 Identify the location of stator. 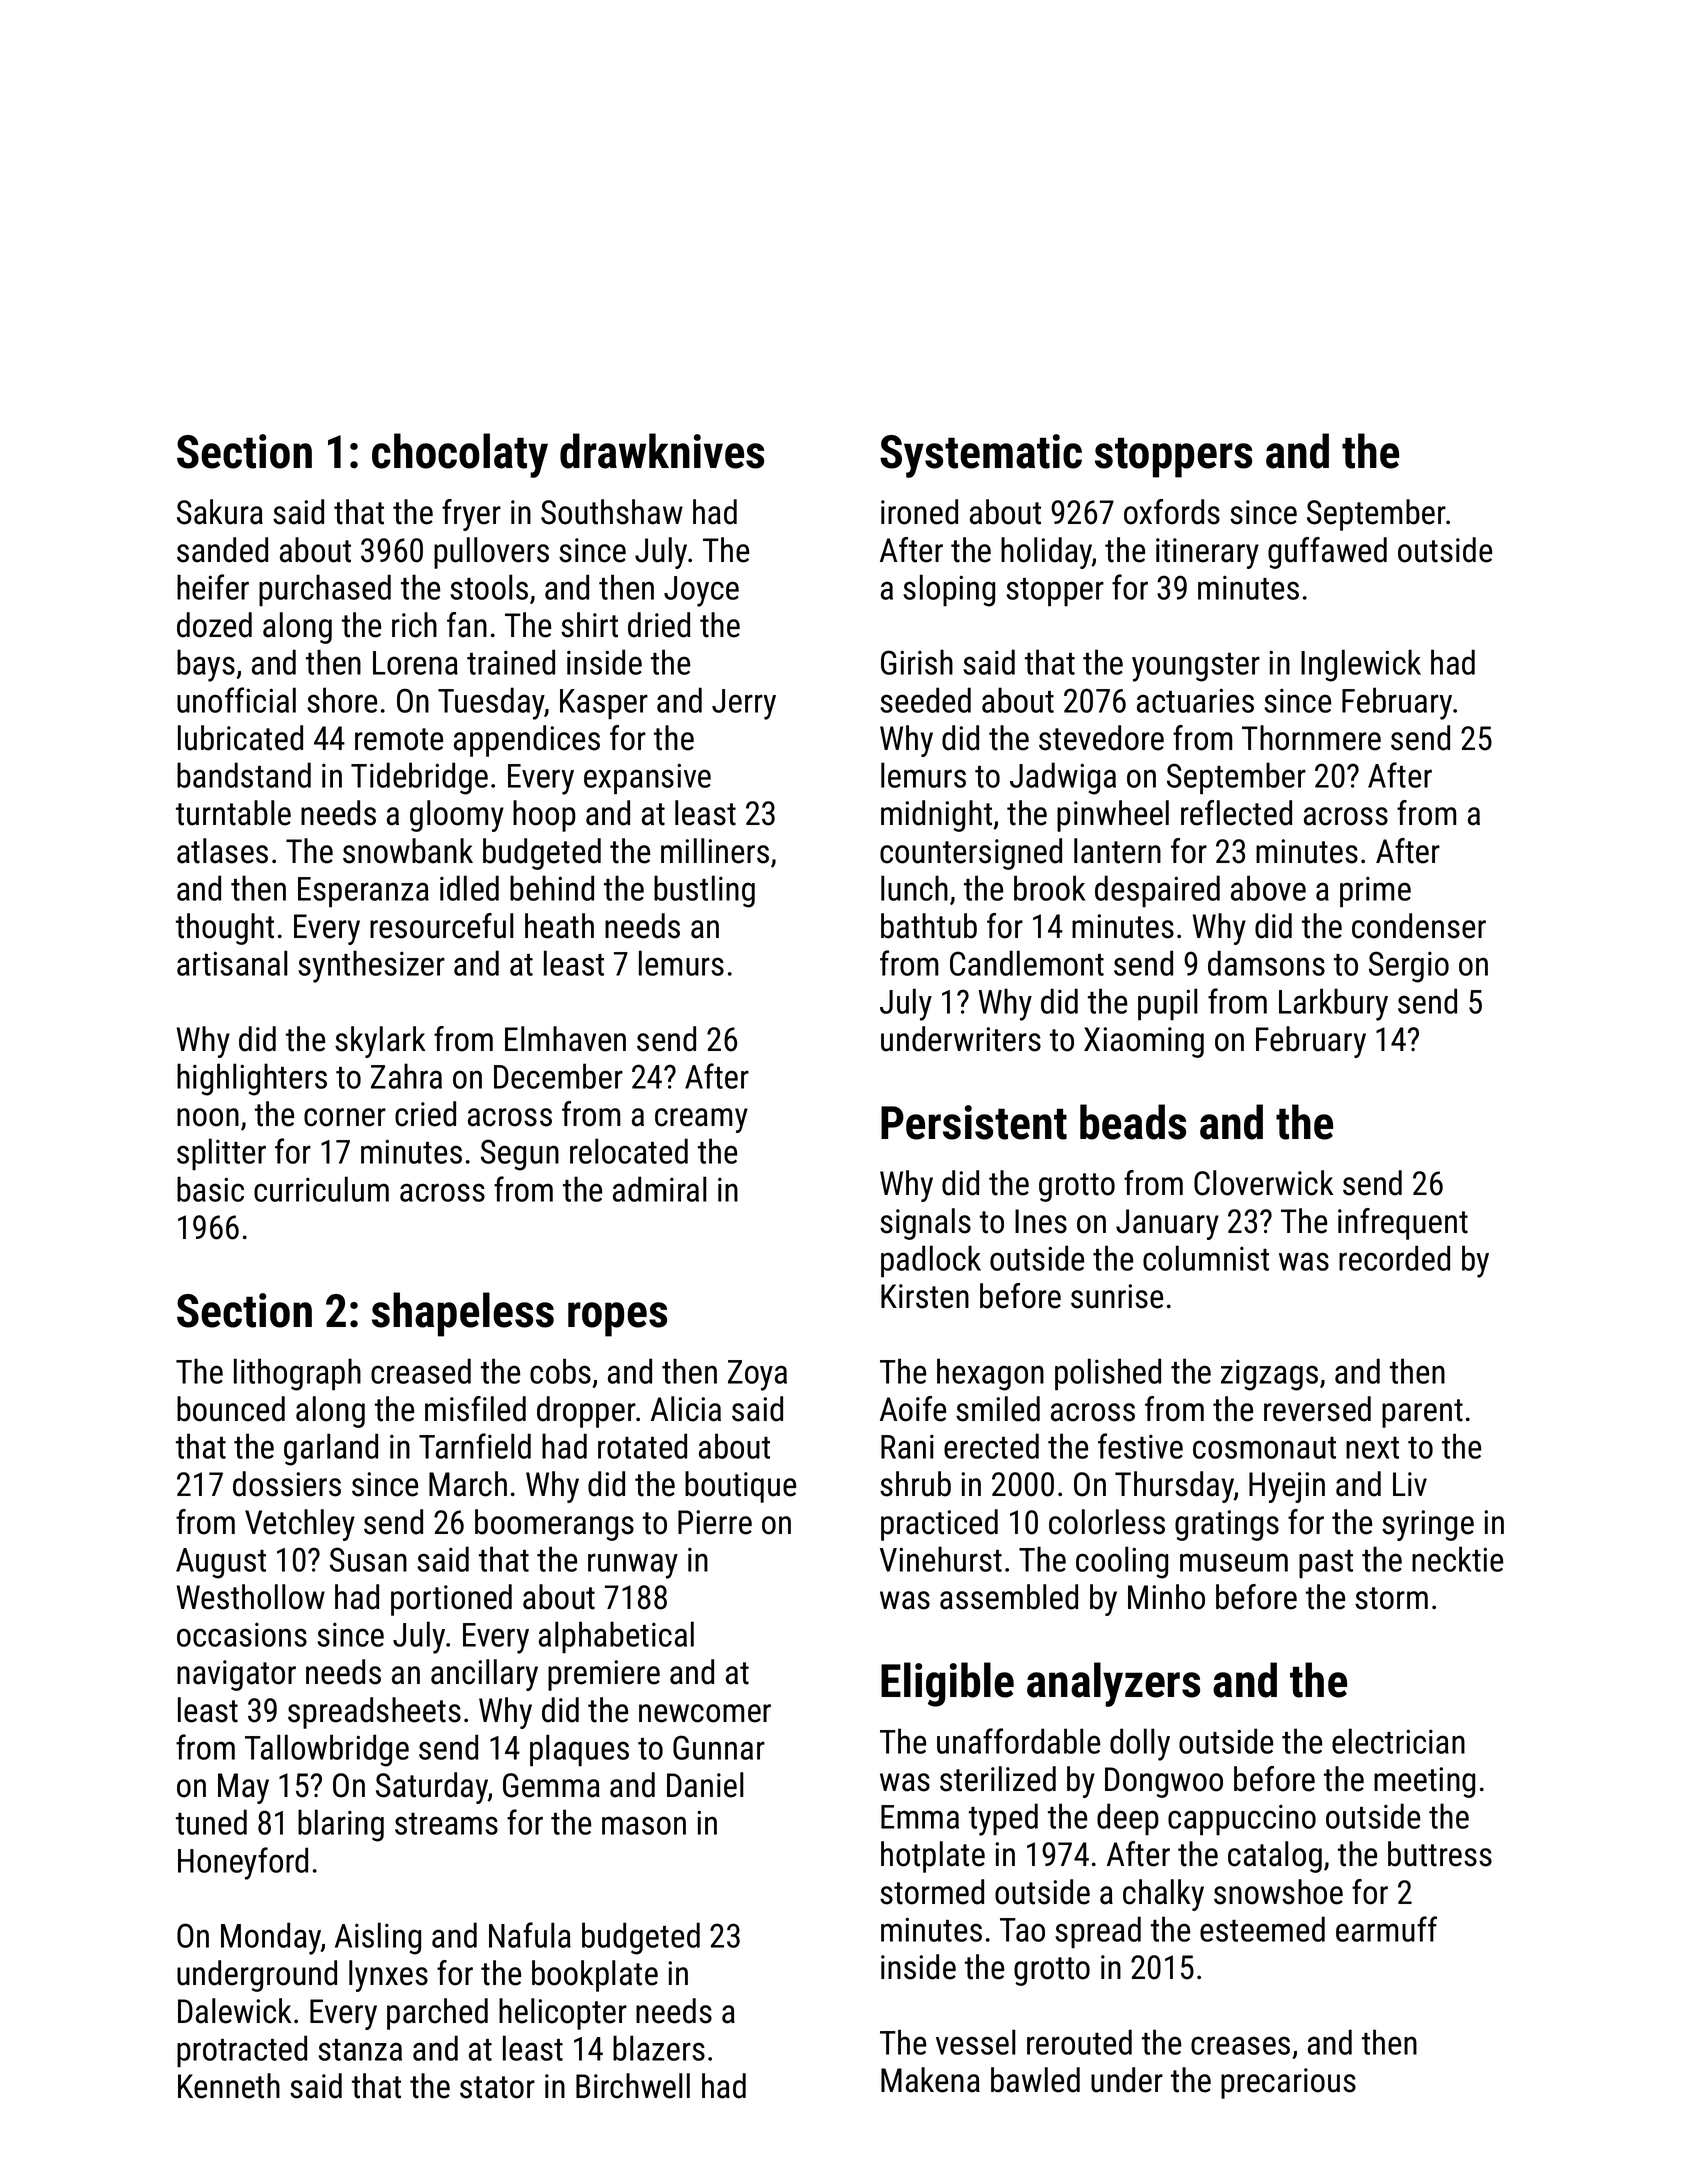
(497, 2087).
